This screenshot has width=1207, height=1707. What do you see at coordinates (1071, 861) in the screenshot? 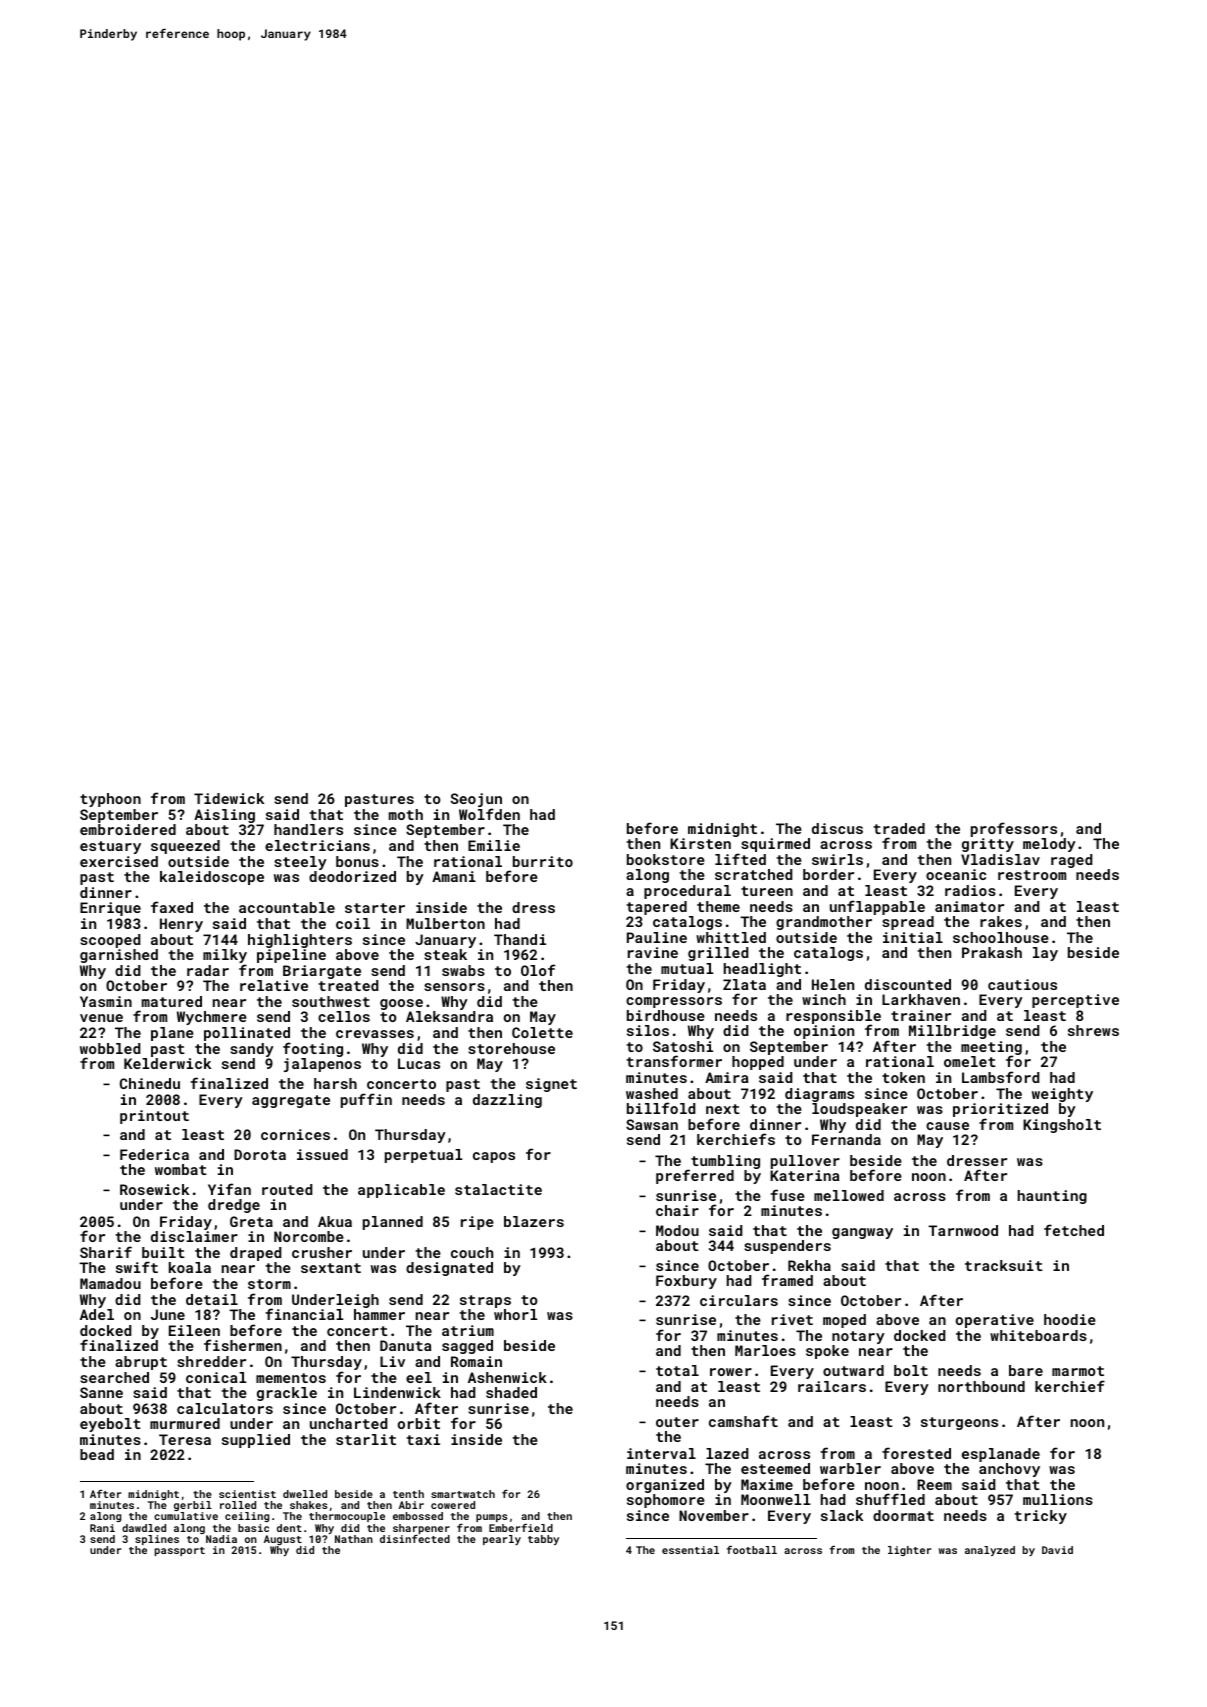
I see `raged` at bounding box center [1071, 861].
